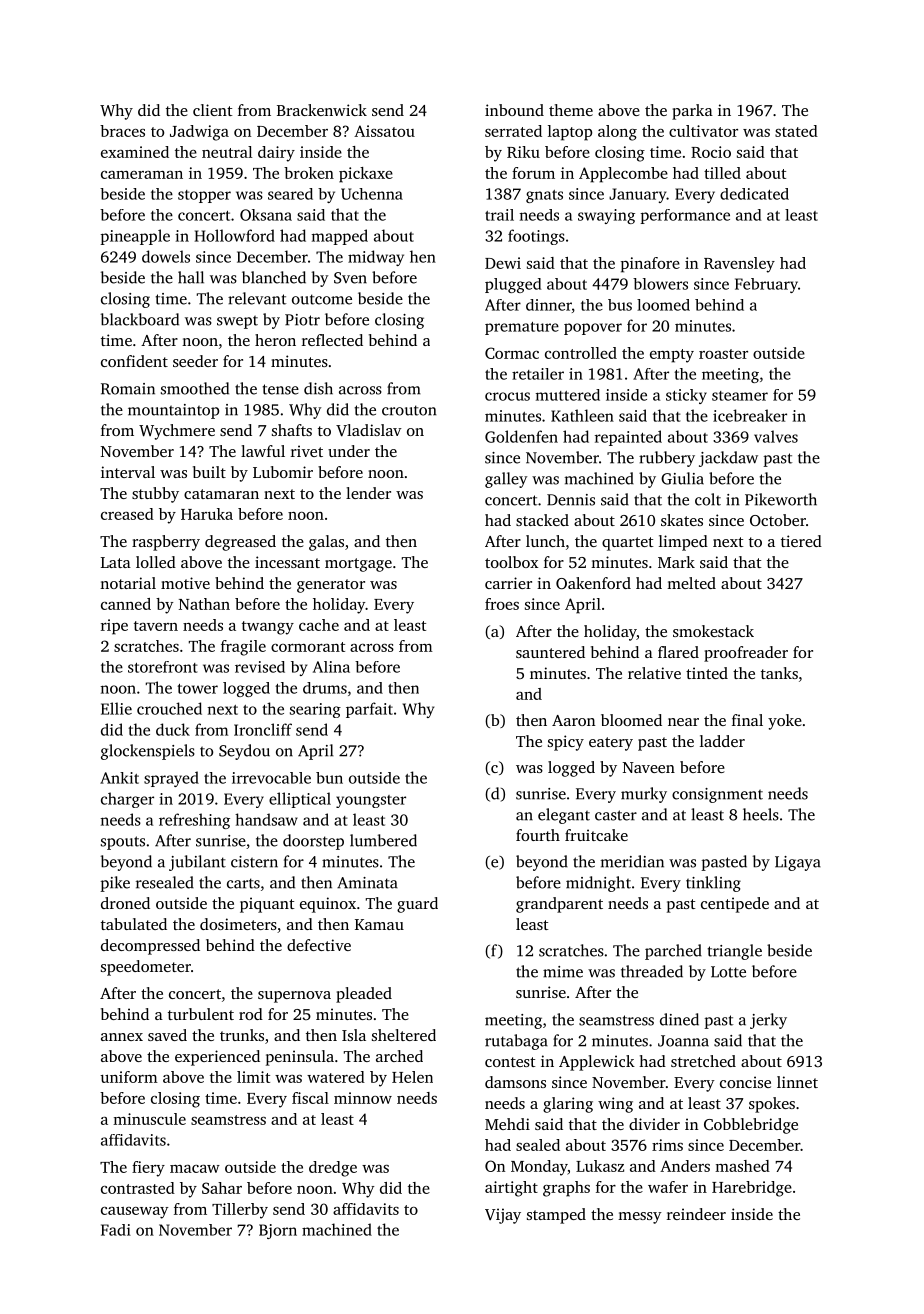  I want to click on Fadi, so click(116, 1230).
